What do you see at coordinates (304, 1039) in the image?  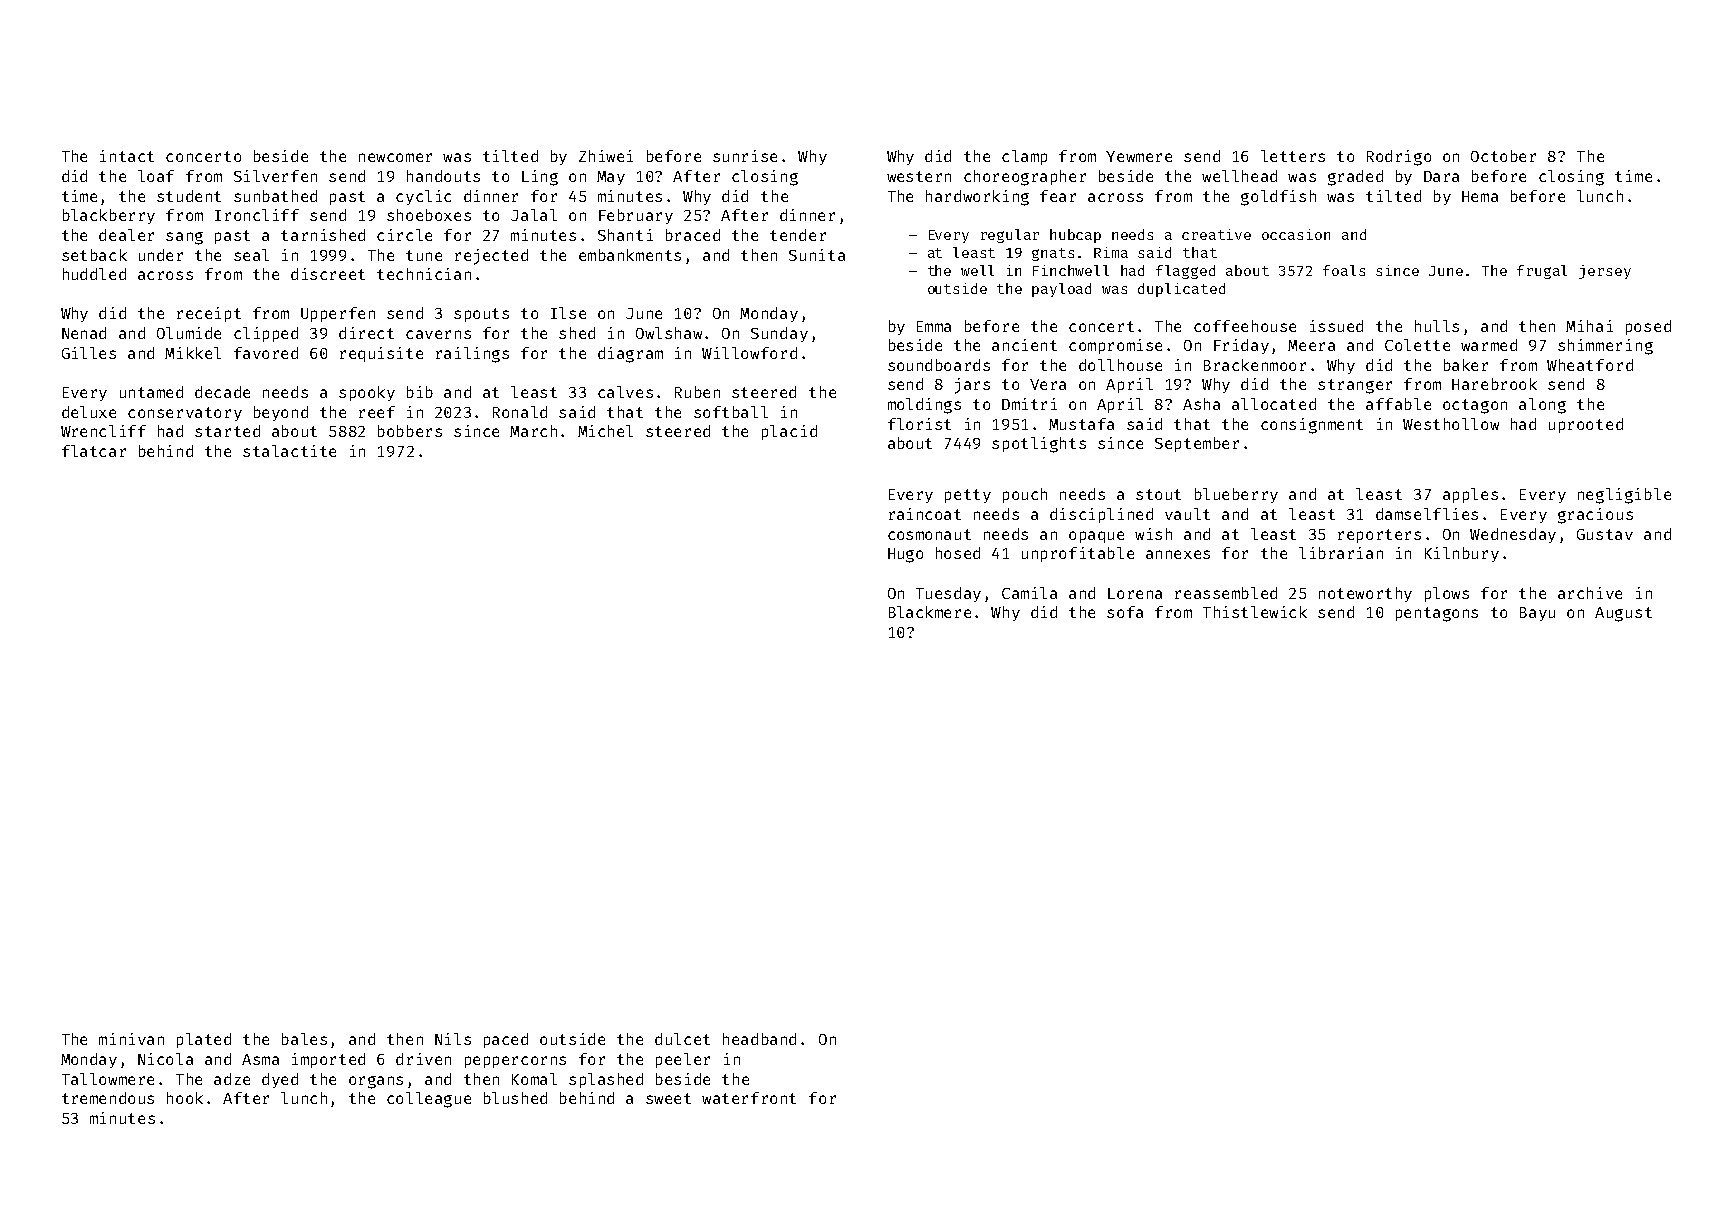 I see `bales` at bounding box center [304, 1039].
